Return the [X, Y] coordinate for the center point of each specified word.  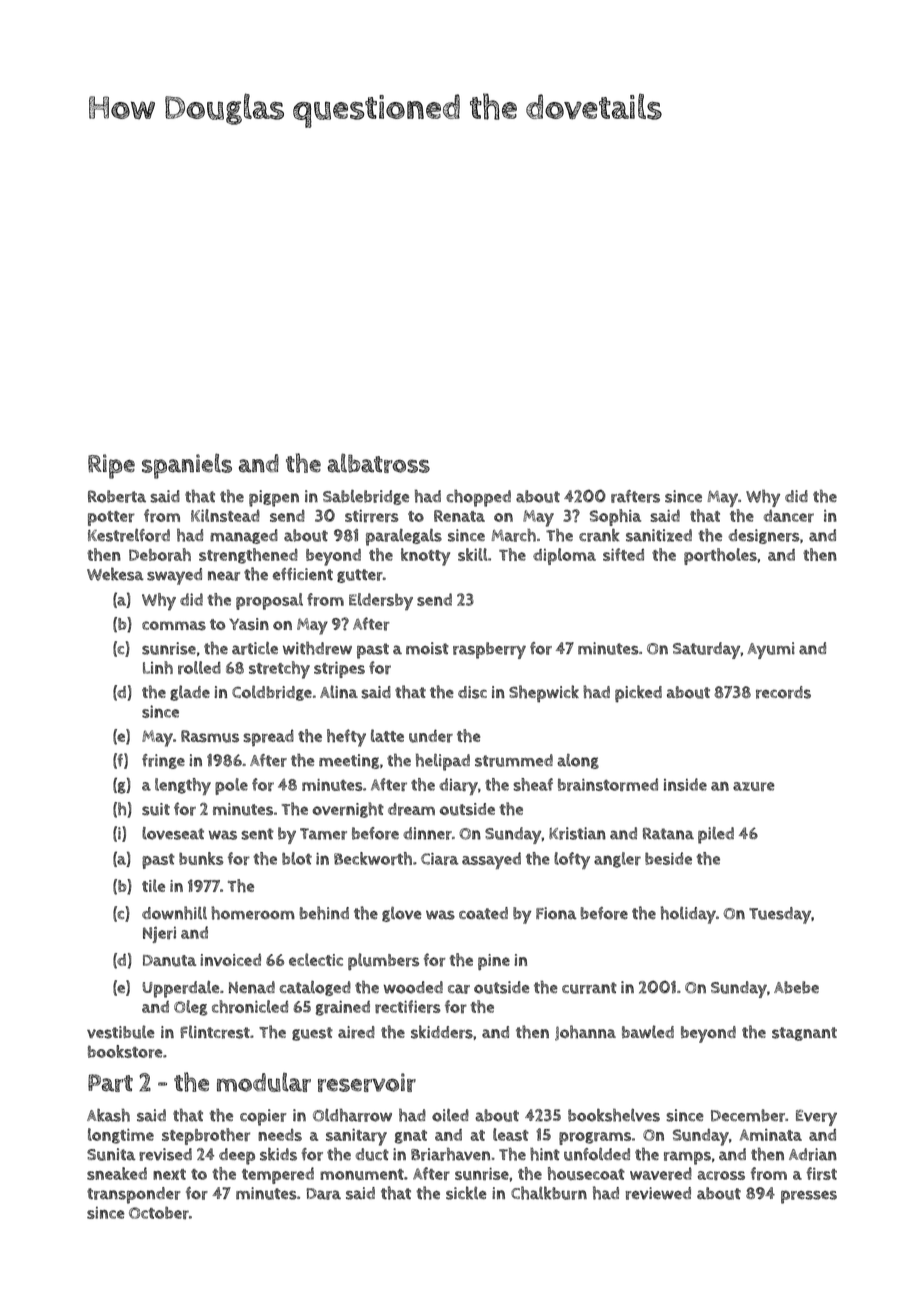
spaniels [187, 466]
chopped [478, 498]
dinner [427, 833]
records [783, 692]
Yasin [249, 624]
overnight [348, 810]
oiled [450, 1115]
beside [668, 858]
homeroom [253, 913]
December [748, 1115]
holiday [688, 915]
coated [483, 913]
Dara [323, 1194]
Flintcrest [215, 1032]
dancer [789, 516]
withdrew [317, 648]
